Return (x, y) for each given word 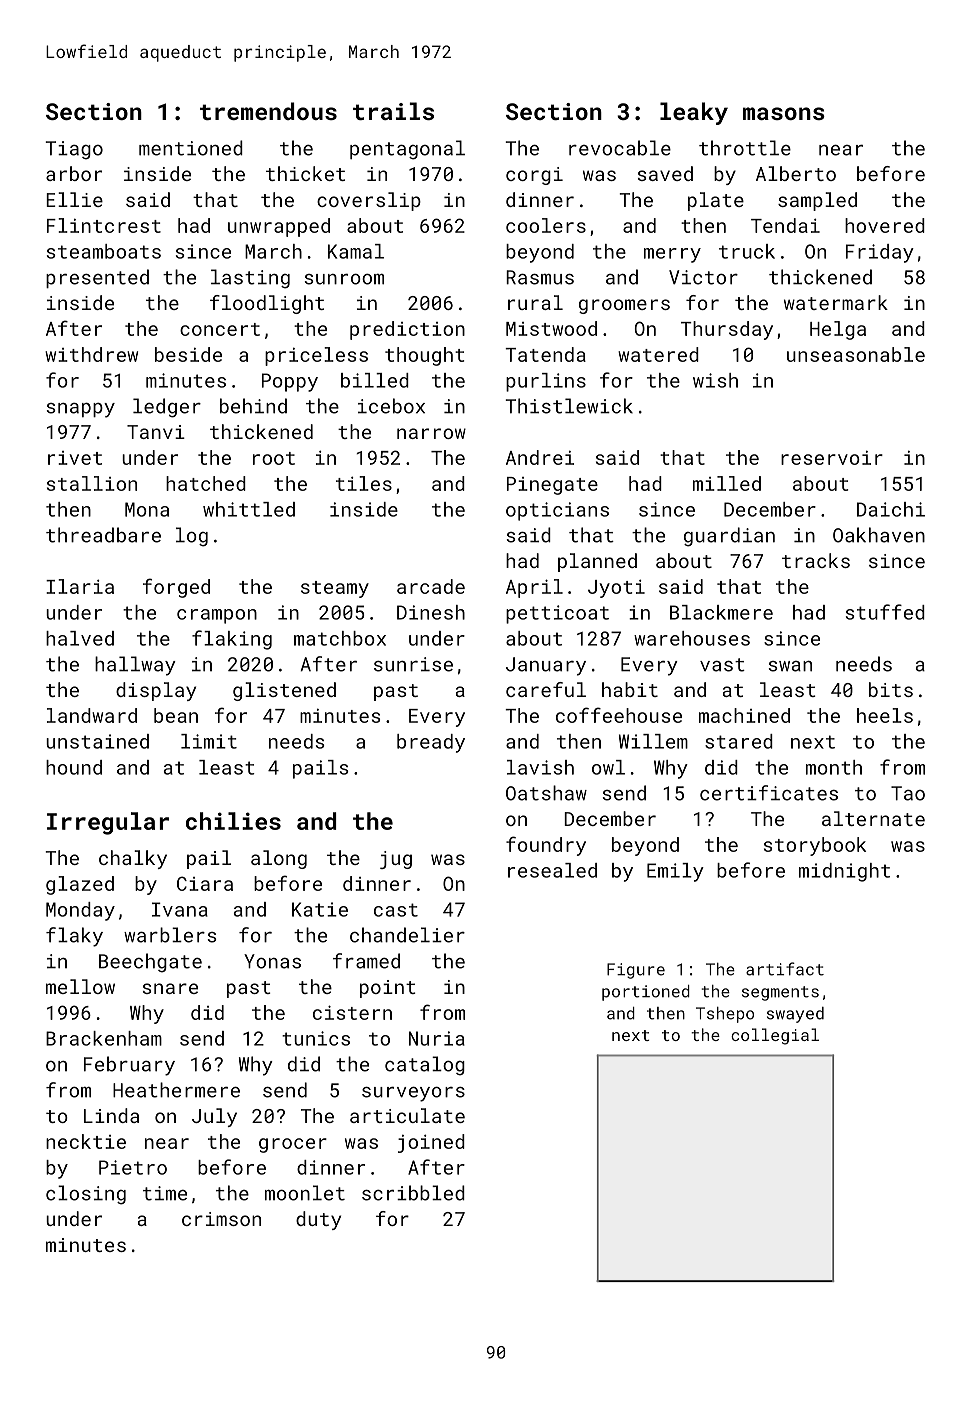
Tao (908, 793)
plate (716, 201)
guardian (729, 537)
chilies (233, 821)
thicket (305, 173)
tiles (364, 483)
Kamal (356, 251)
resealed (552, 870)
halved (80, 638)
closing (86, 1195)
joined (431, 1143)
